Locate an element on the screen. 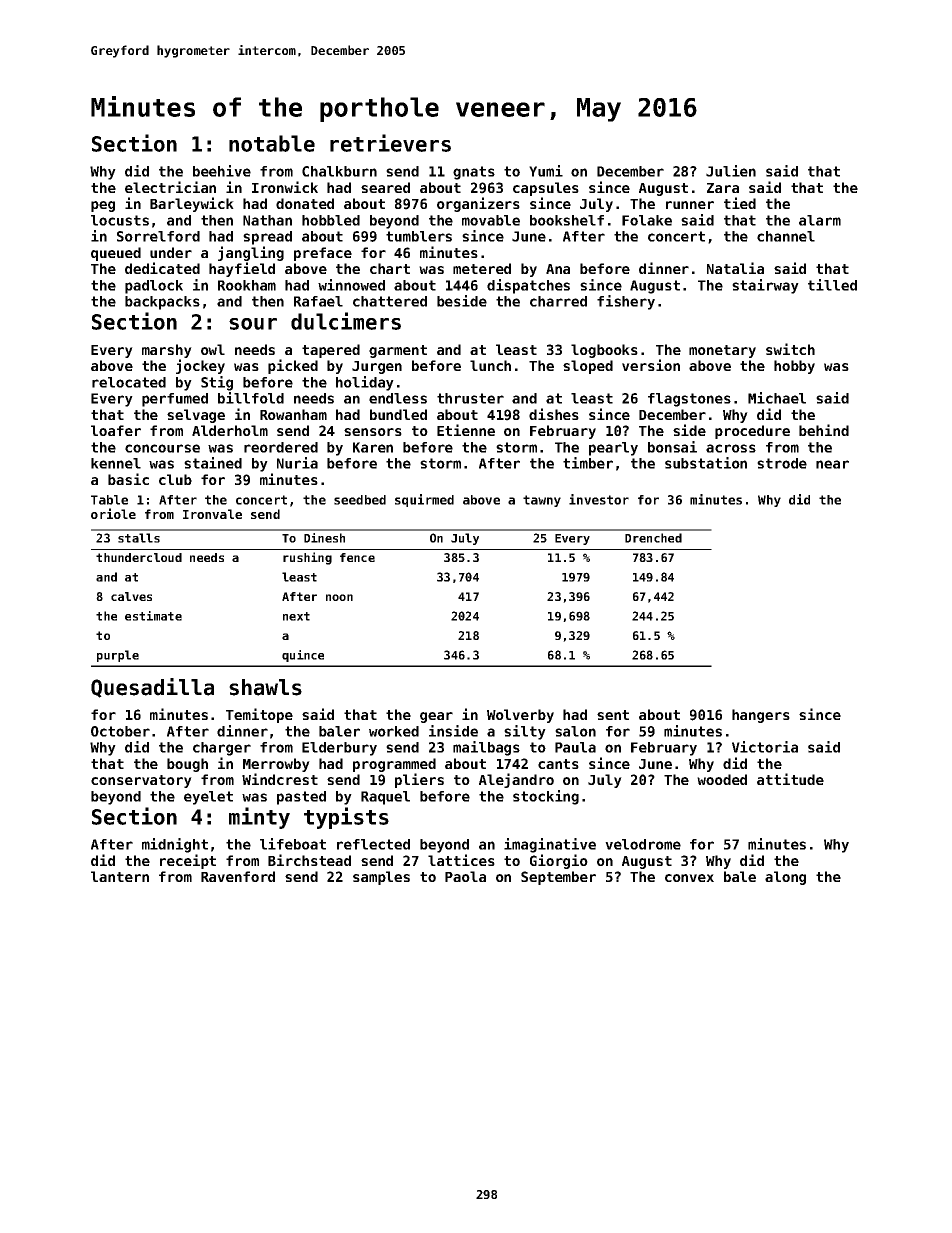 The height and width of the screenshot is (1233, 952). next is located at coordinates (296, 616).
